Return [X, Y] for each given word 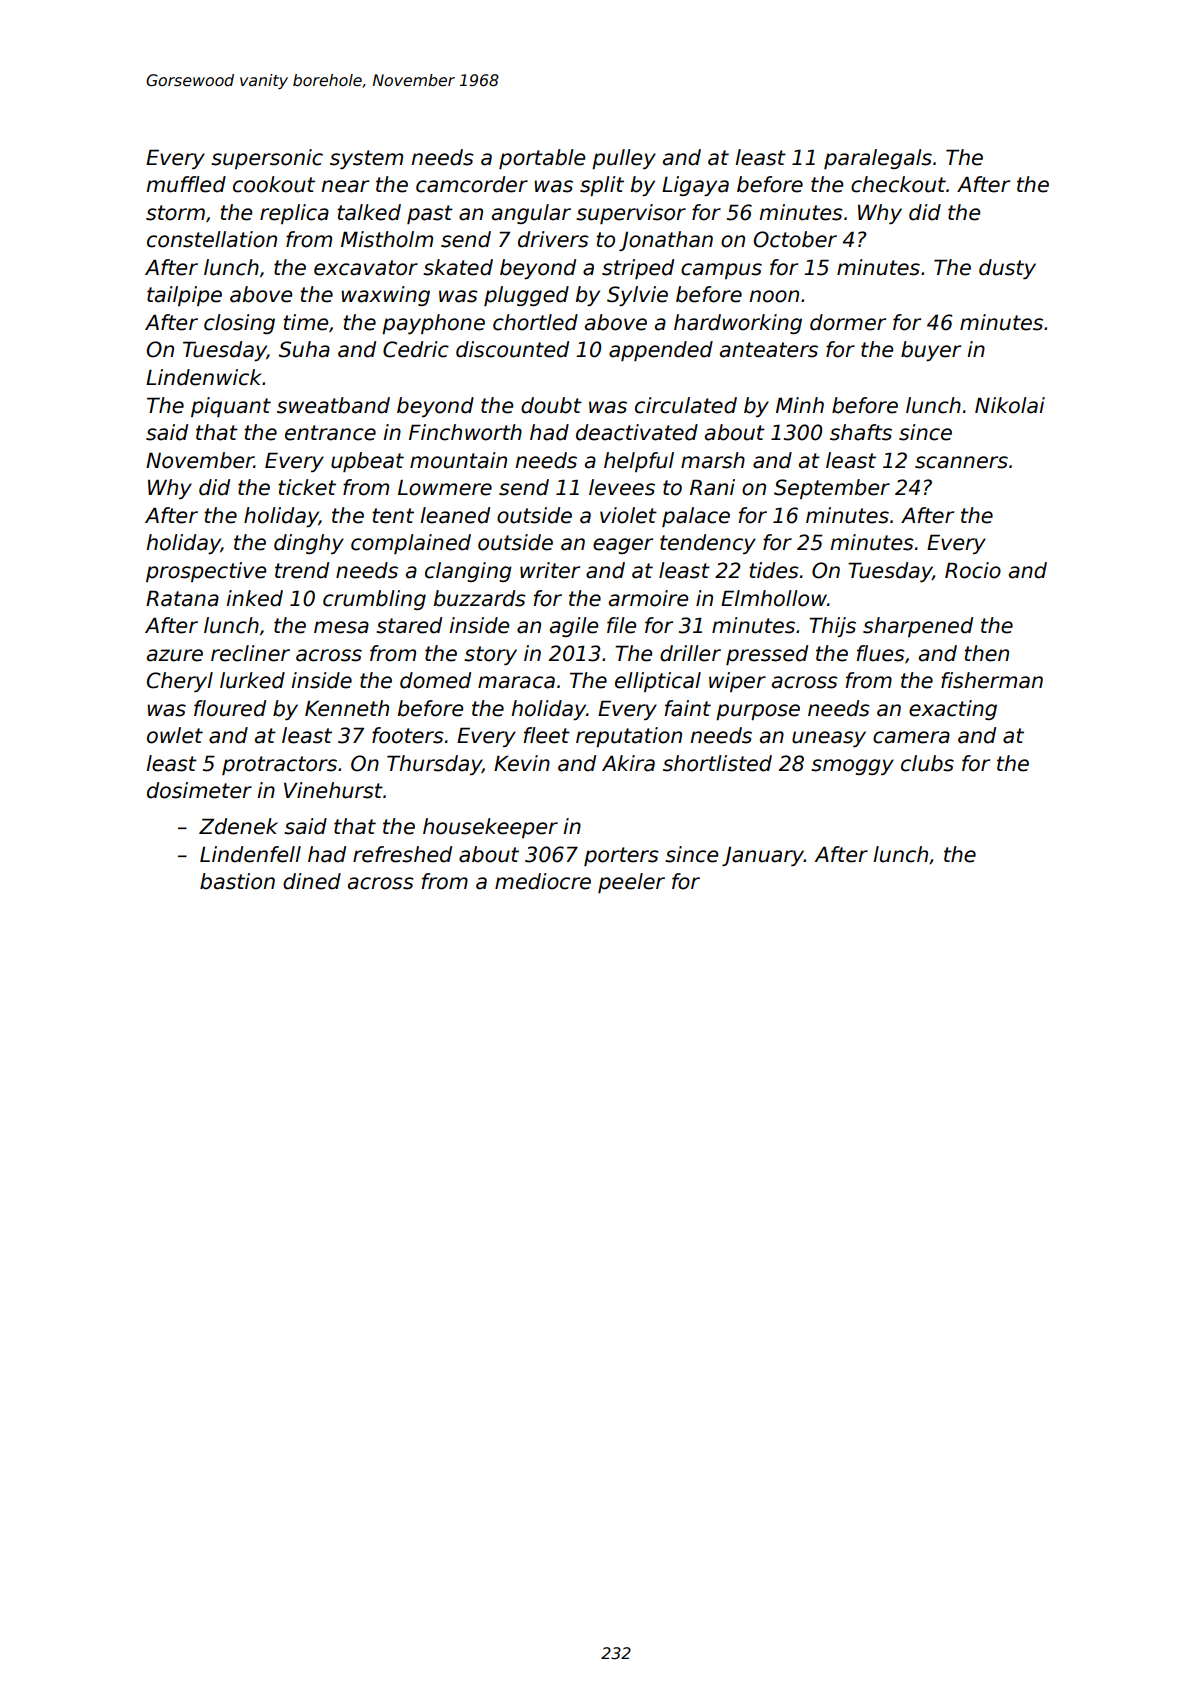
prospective [206, 572]
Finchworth [465, 432]
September [832, 489]
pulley [624, 159]
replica [294, 214]
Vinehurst [333, 790]
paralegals [878, 159]
